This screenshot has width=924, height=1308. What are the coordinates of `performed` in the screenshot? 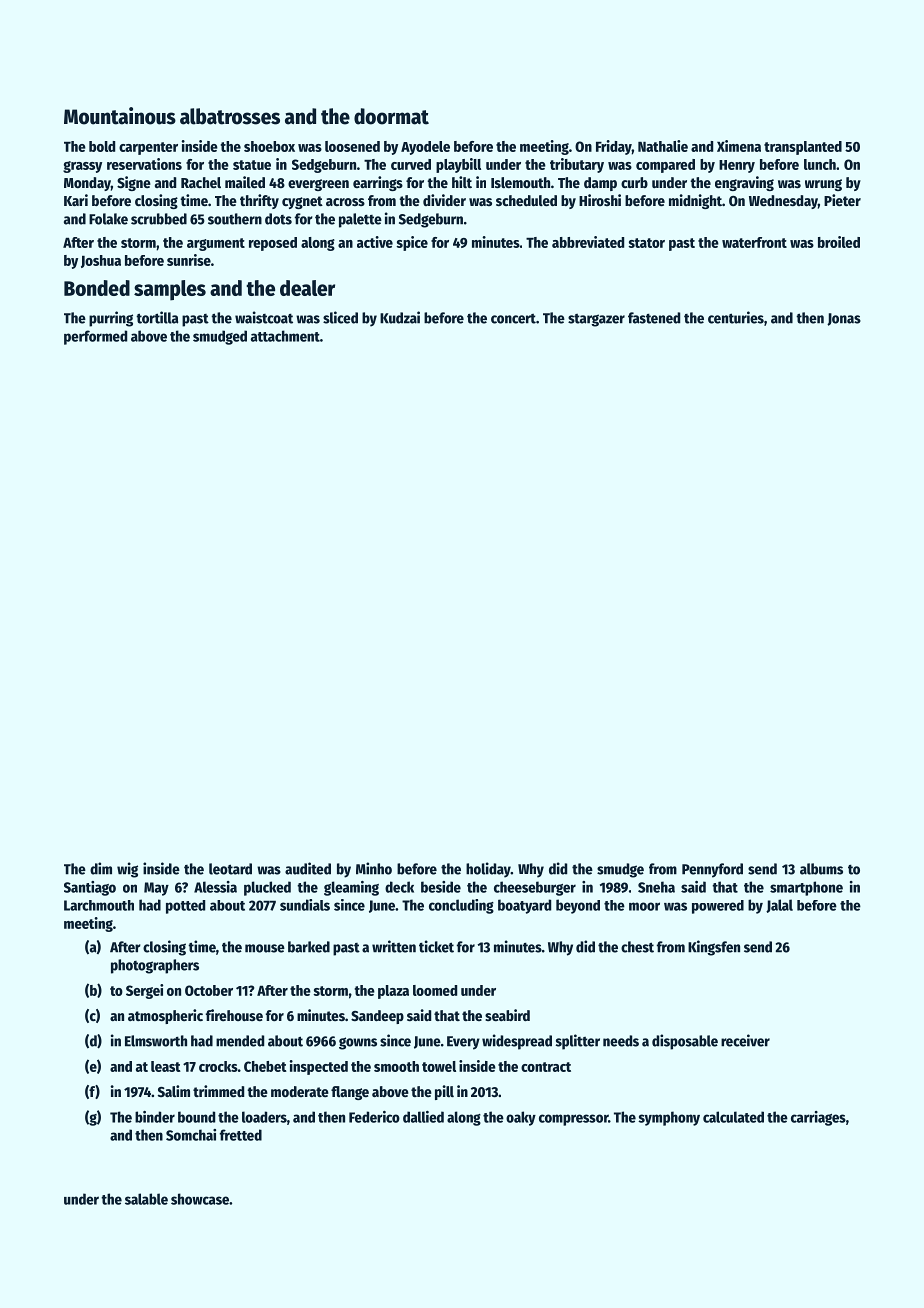 It's located at (95, 337).
